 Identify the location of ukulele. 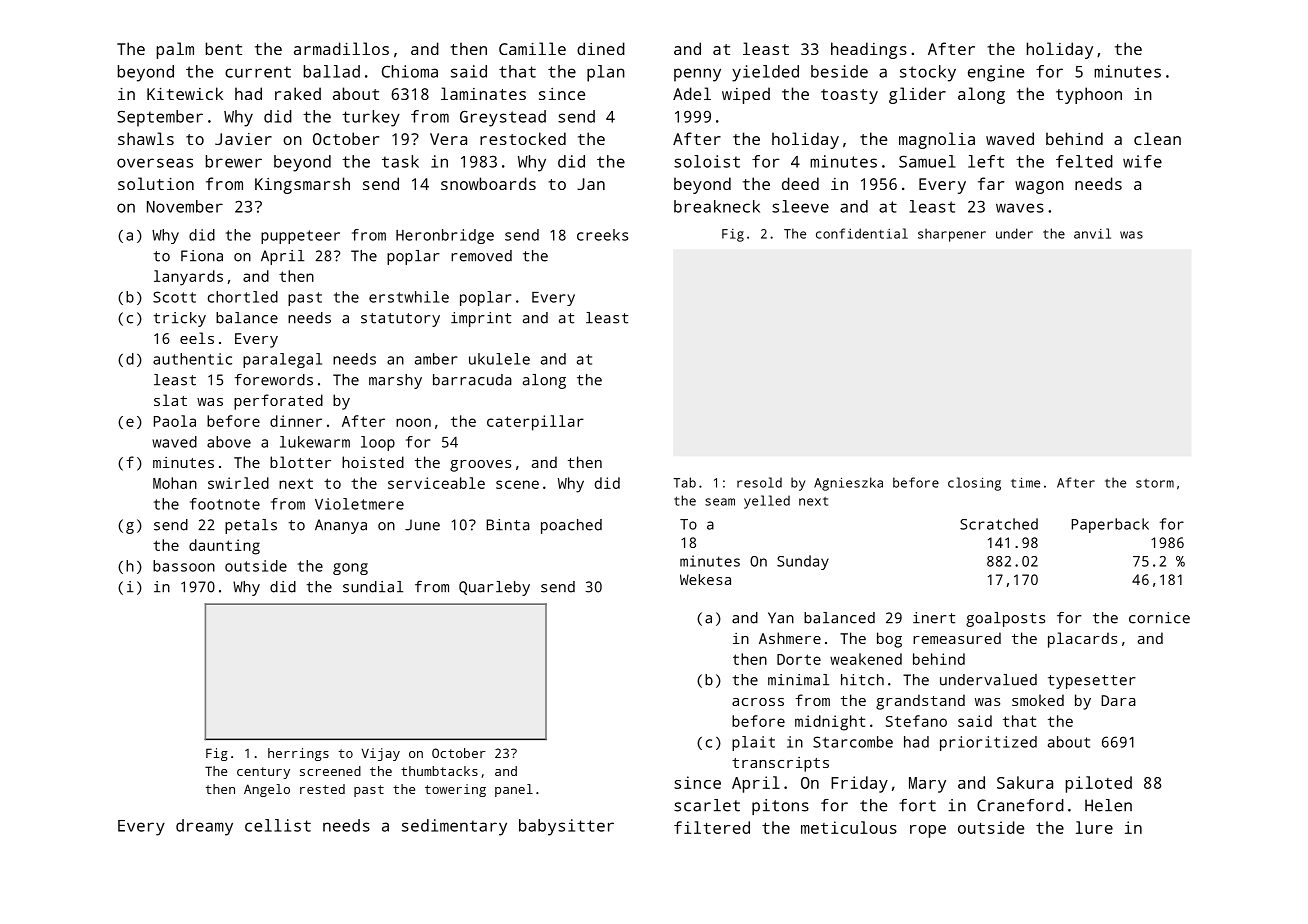
(499, 359).
